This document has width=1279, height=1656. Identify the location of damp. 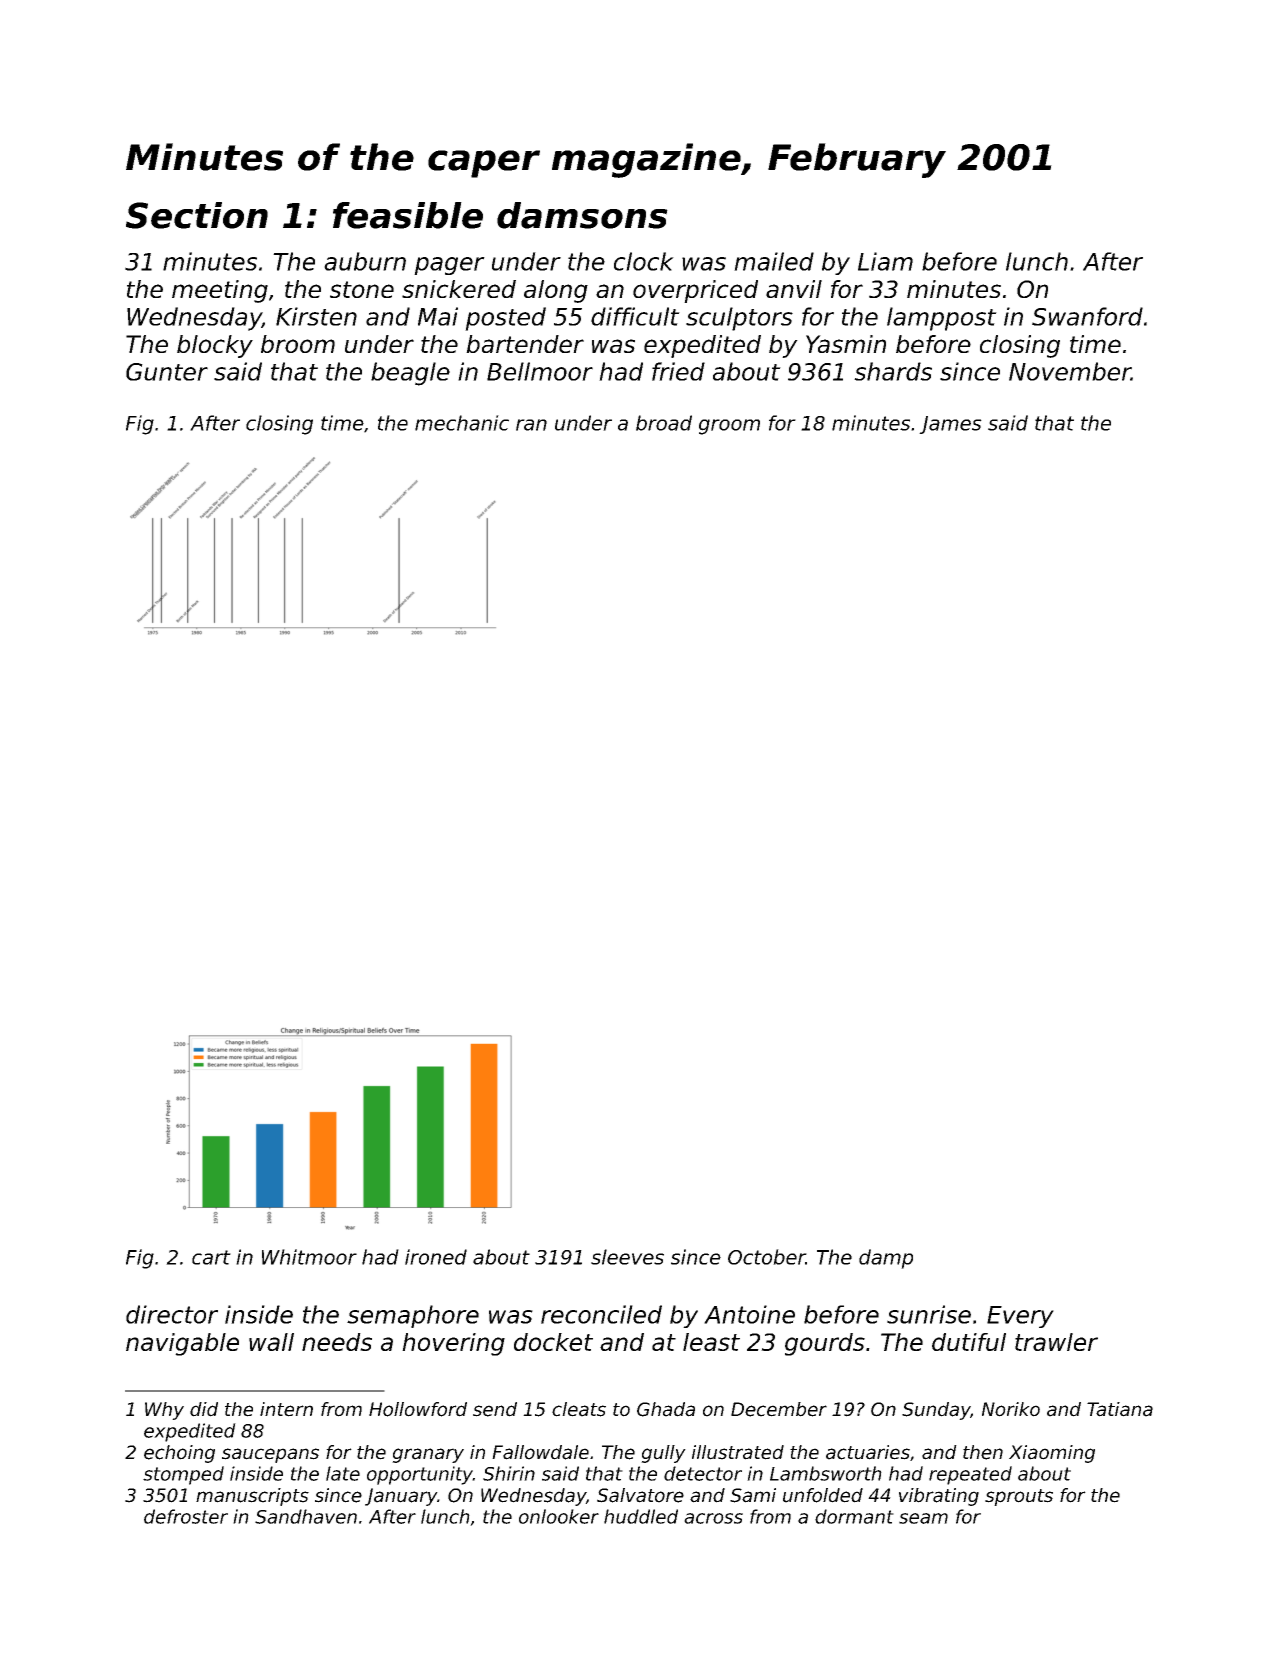
(886, 1259).
